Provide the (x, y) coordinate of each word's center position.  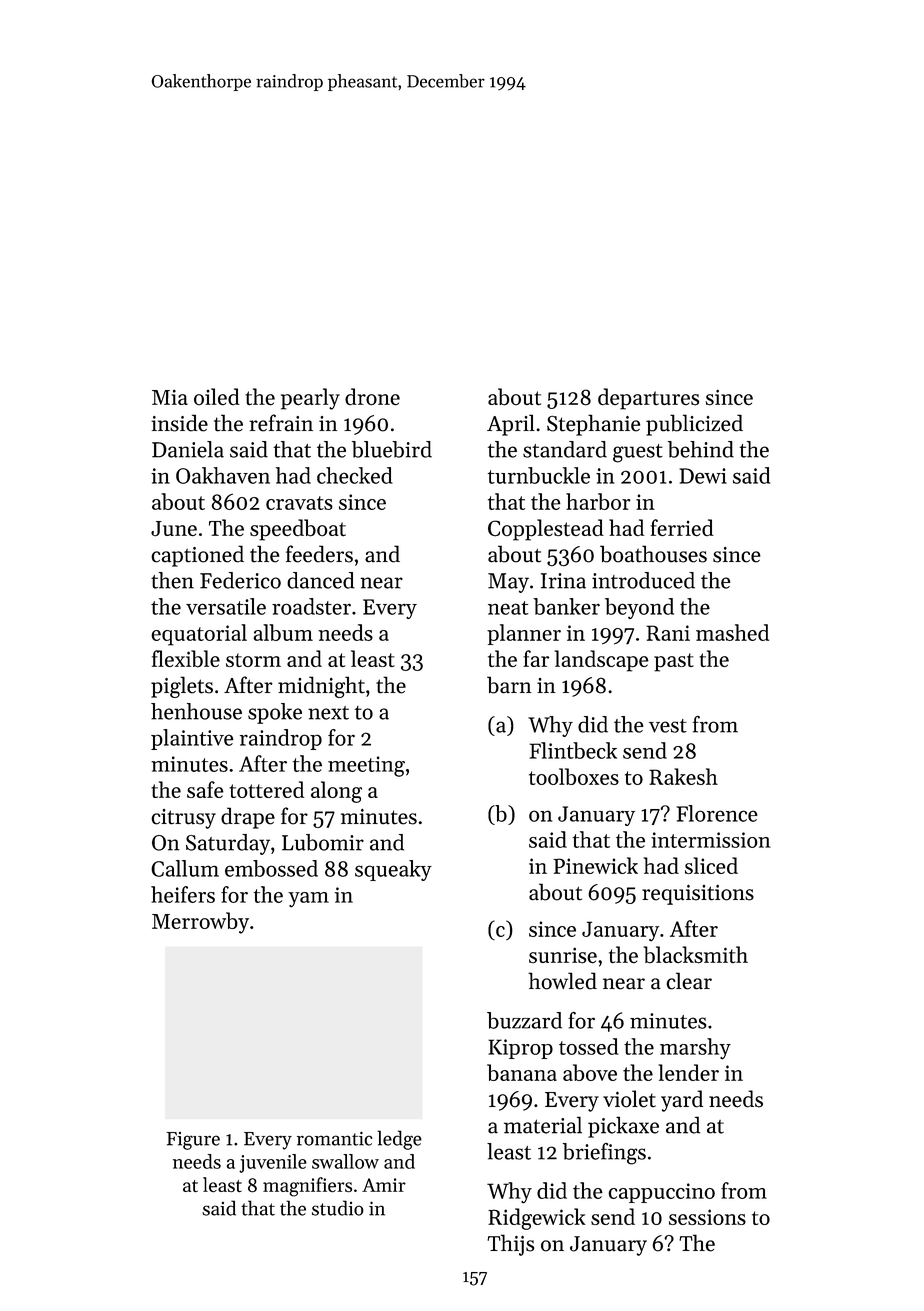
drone (372, 397)
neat (508, 608)
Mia (170, 397)
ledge (399, 1140)
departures (648, 399)
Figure (193, 1141)
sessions (707, 1217)
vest (668, 726)
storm (253, 660)
